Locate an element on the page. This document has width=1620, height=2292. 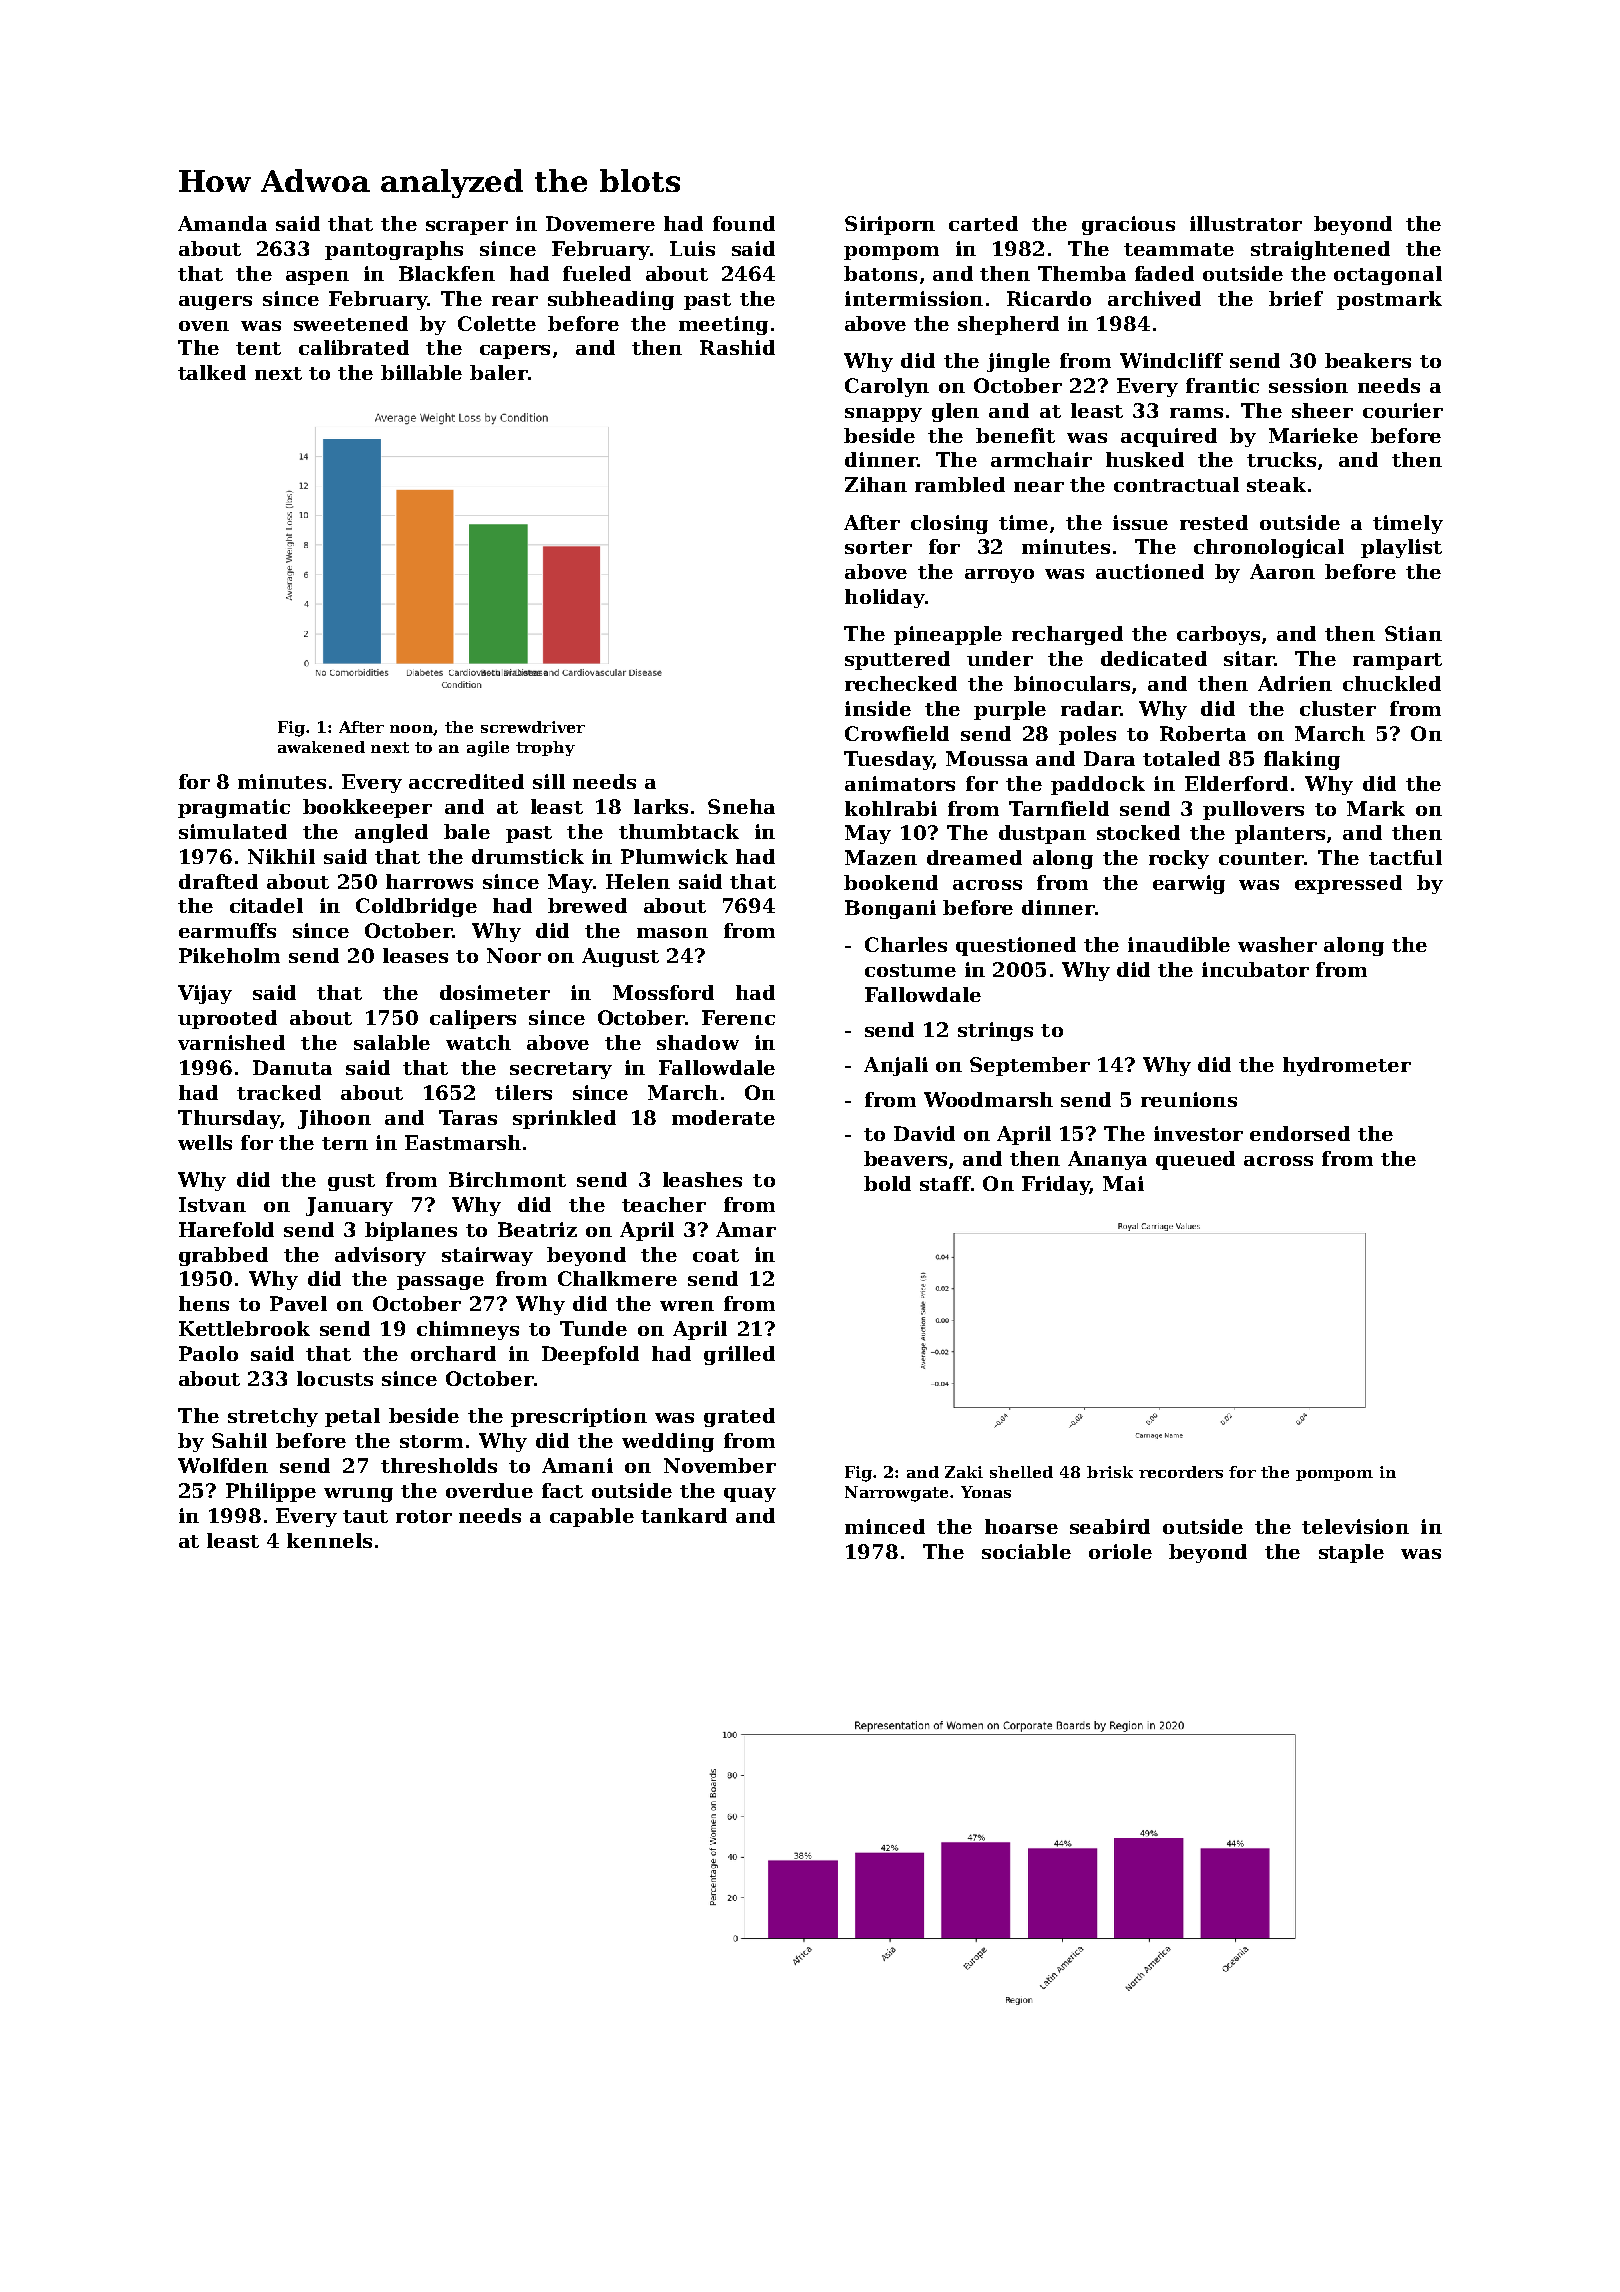
washer is located at coordinates (1277, 944).
